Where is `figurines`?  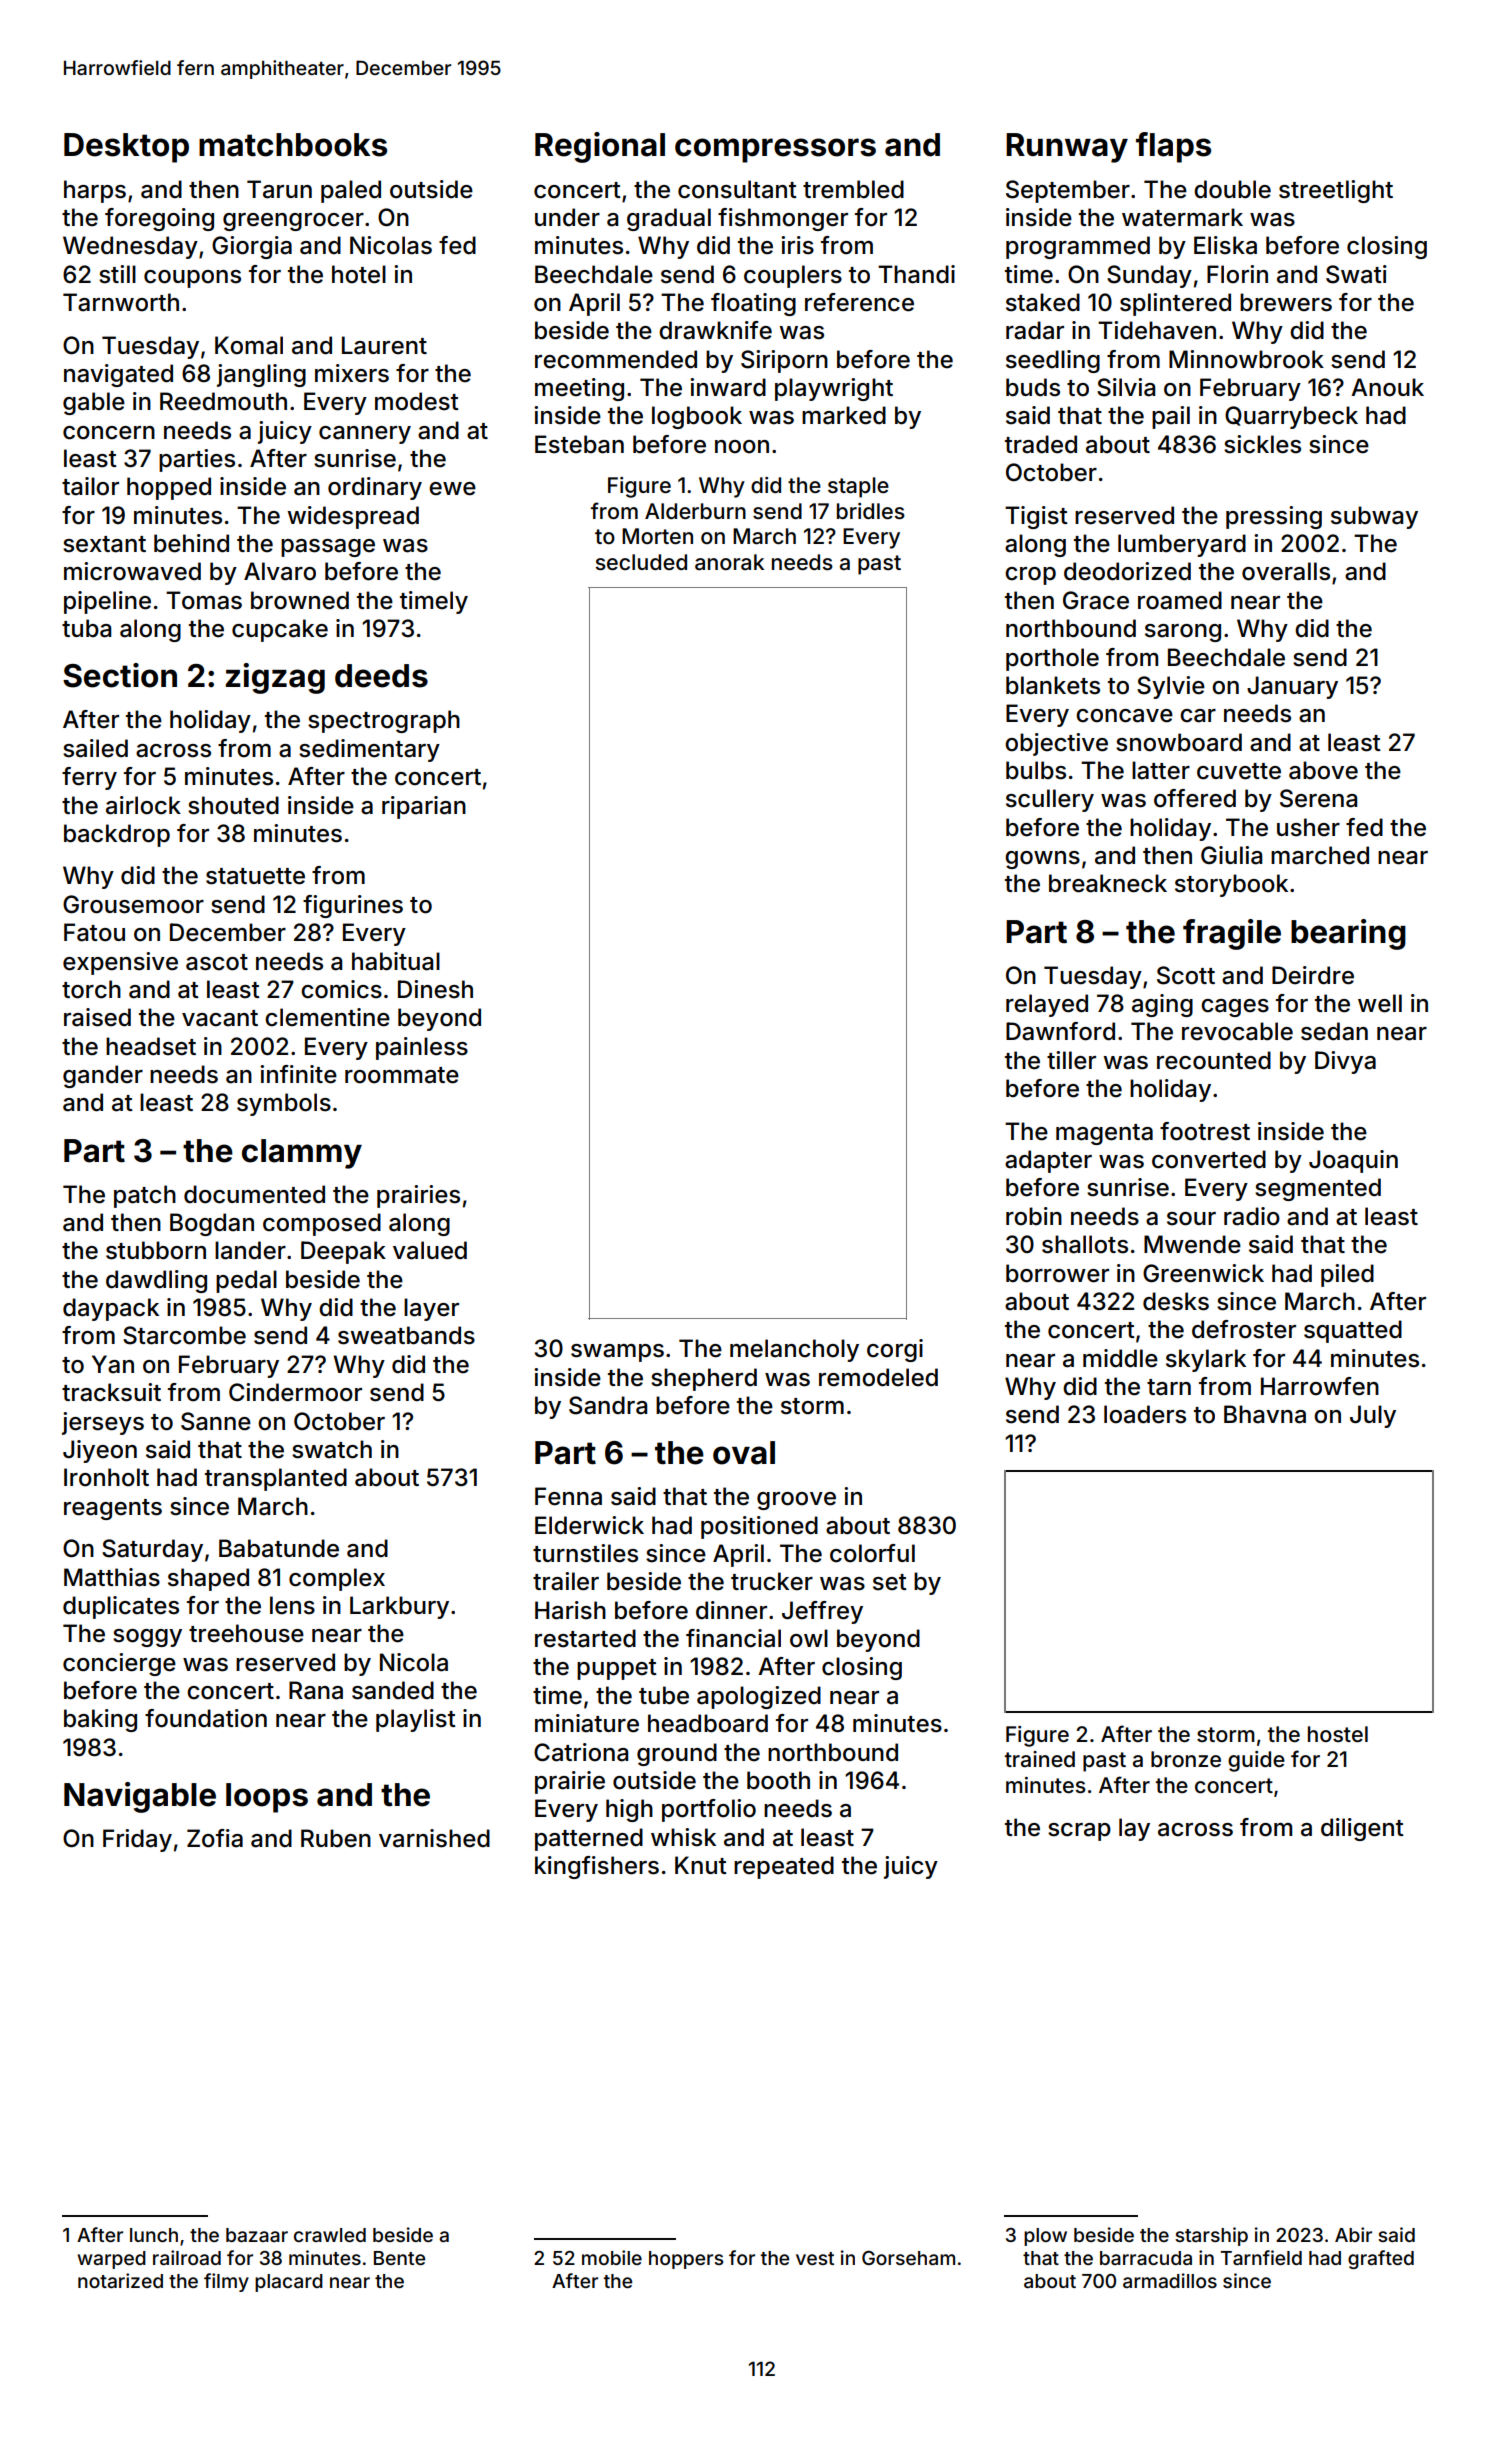
figurines is located at coordinates (353, 906).
